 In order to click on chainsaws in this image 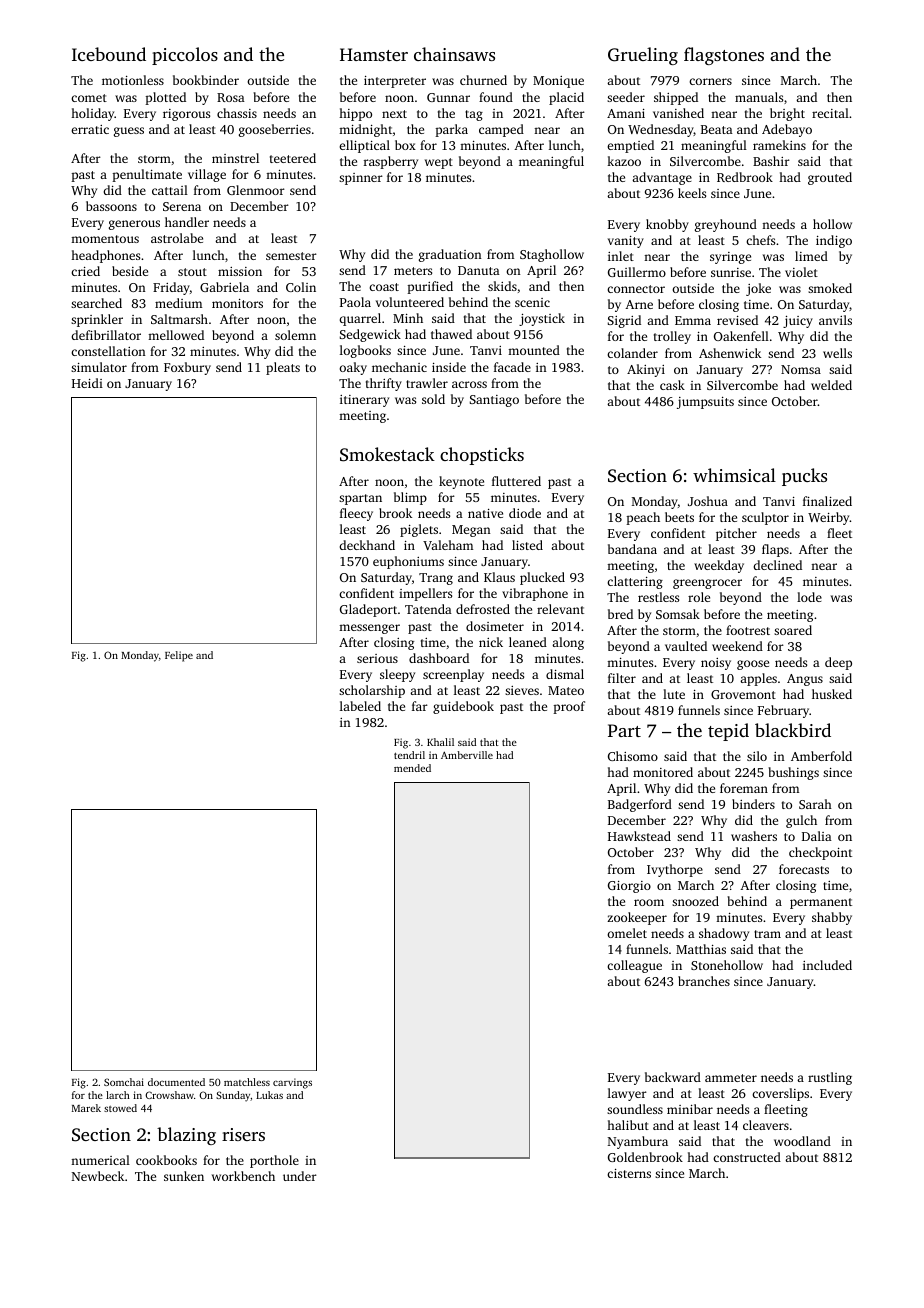, I will do `click(454, 54)`.
